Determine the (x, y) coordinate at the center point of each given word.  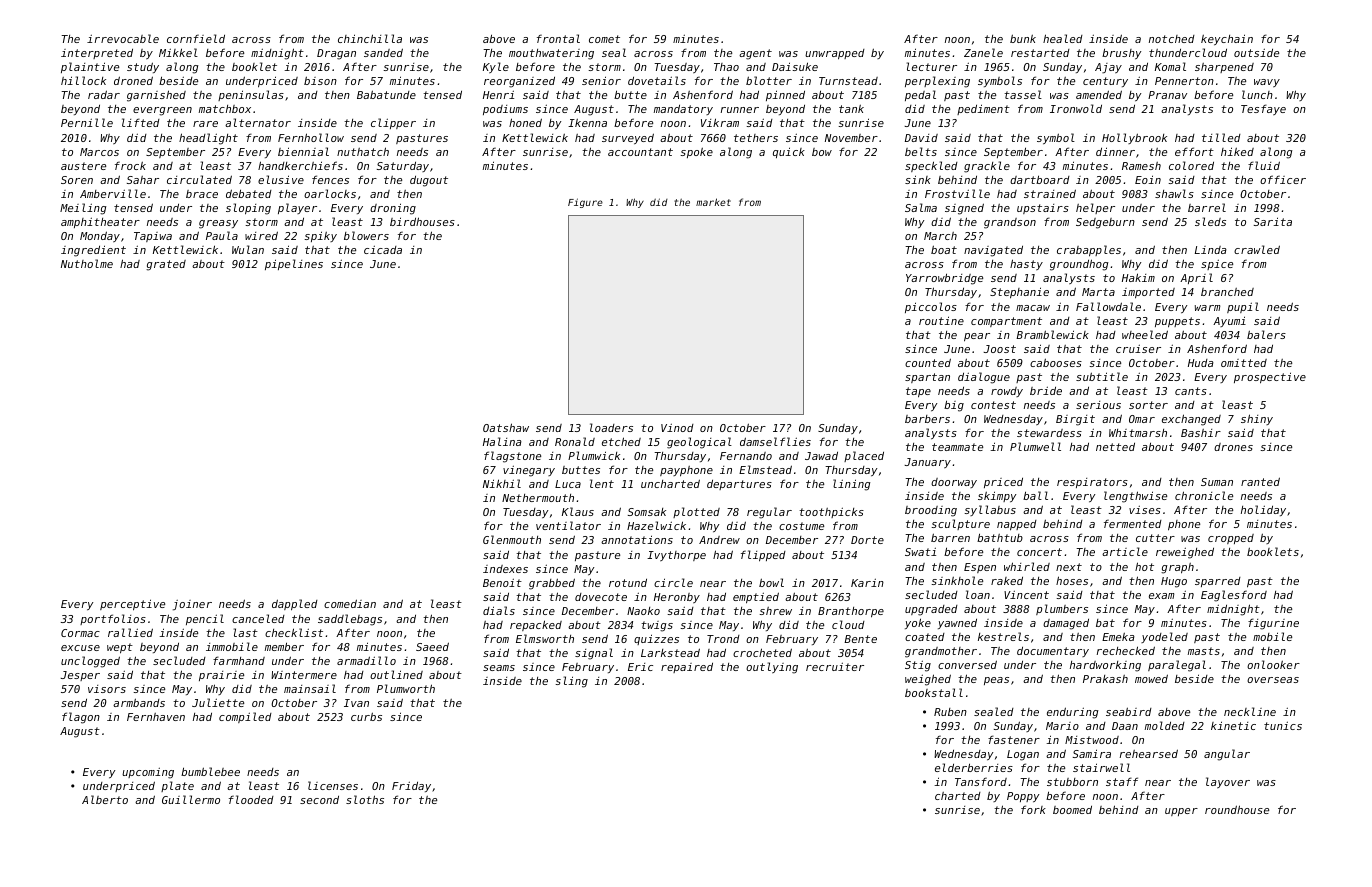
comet (604, 39)
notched (1172, 39)
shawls (1174, 193)
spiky (320, 236)
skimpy (997, 496)
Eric (640, 667)
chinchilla (370, 38)
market (713, 202)
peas (996, 681)
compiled (245, 717)
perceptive (132, 605)
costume (801, 526)
